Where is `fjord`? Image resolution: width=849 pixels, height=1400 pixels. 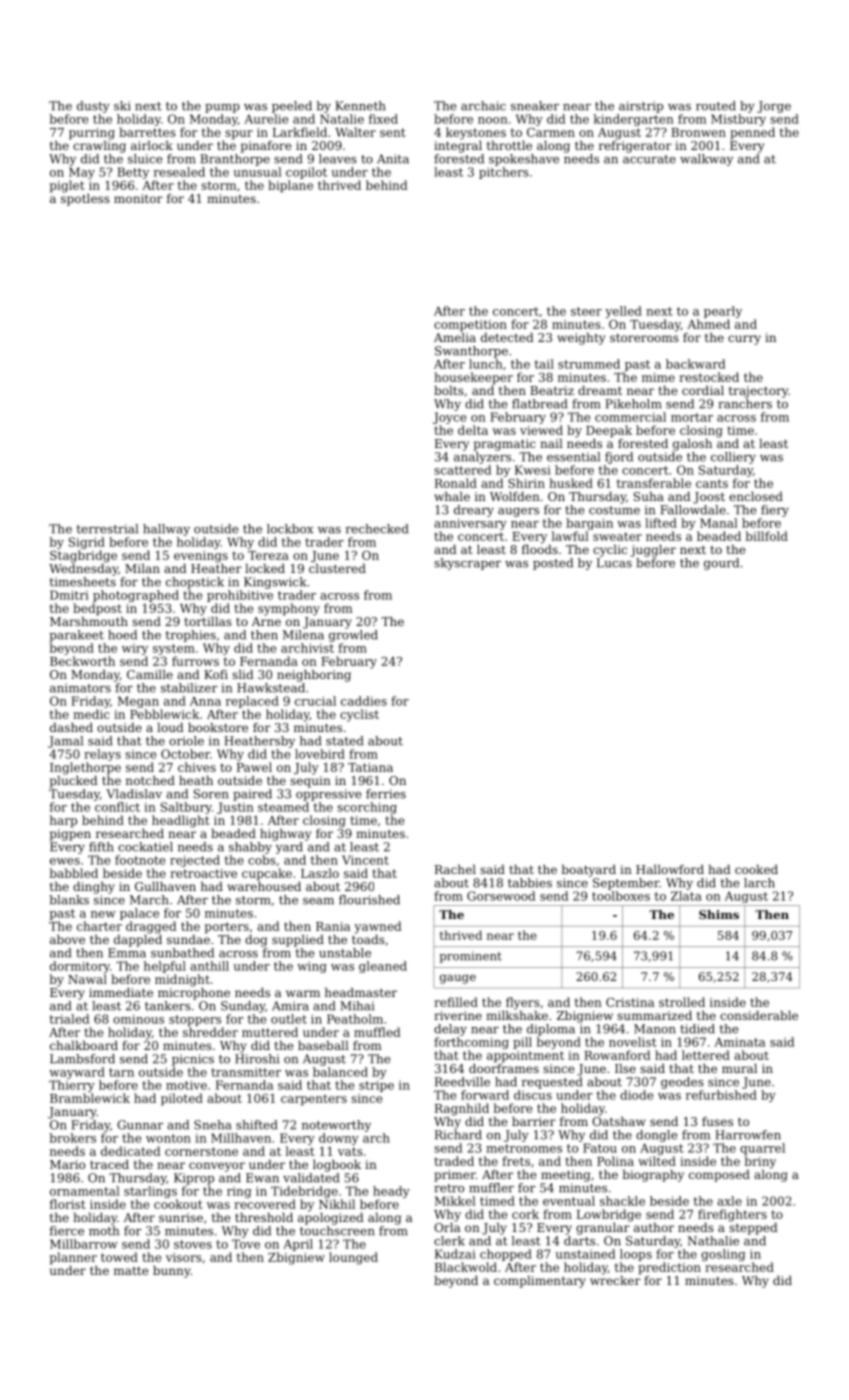 fjord is located at coordinates (619, 458).
